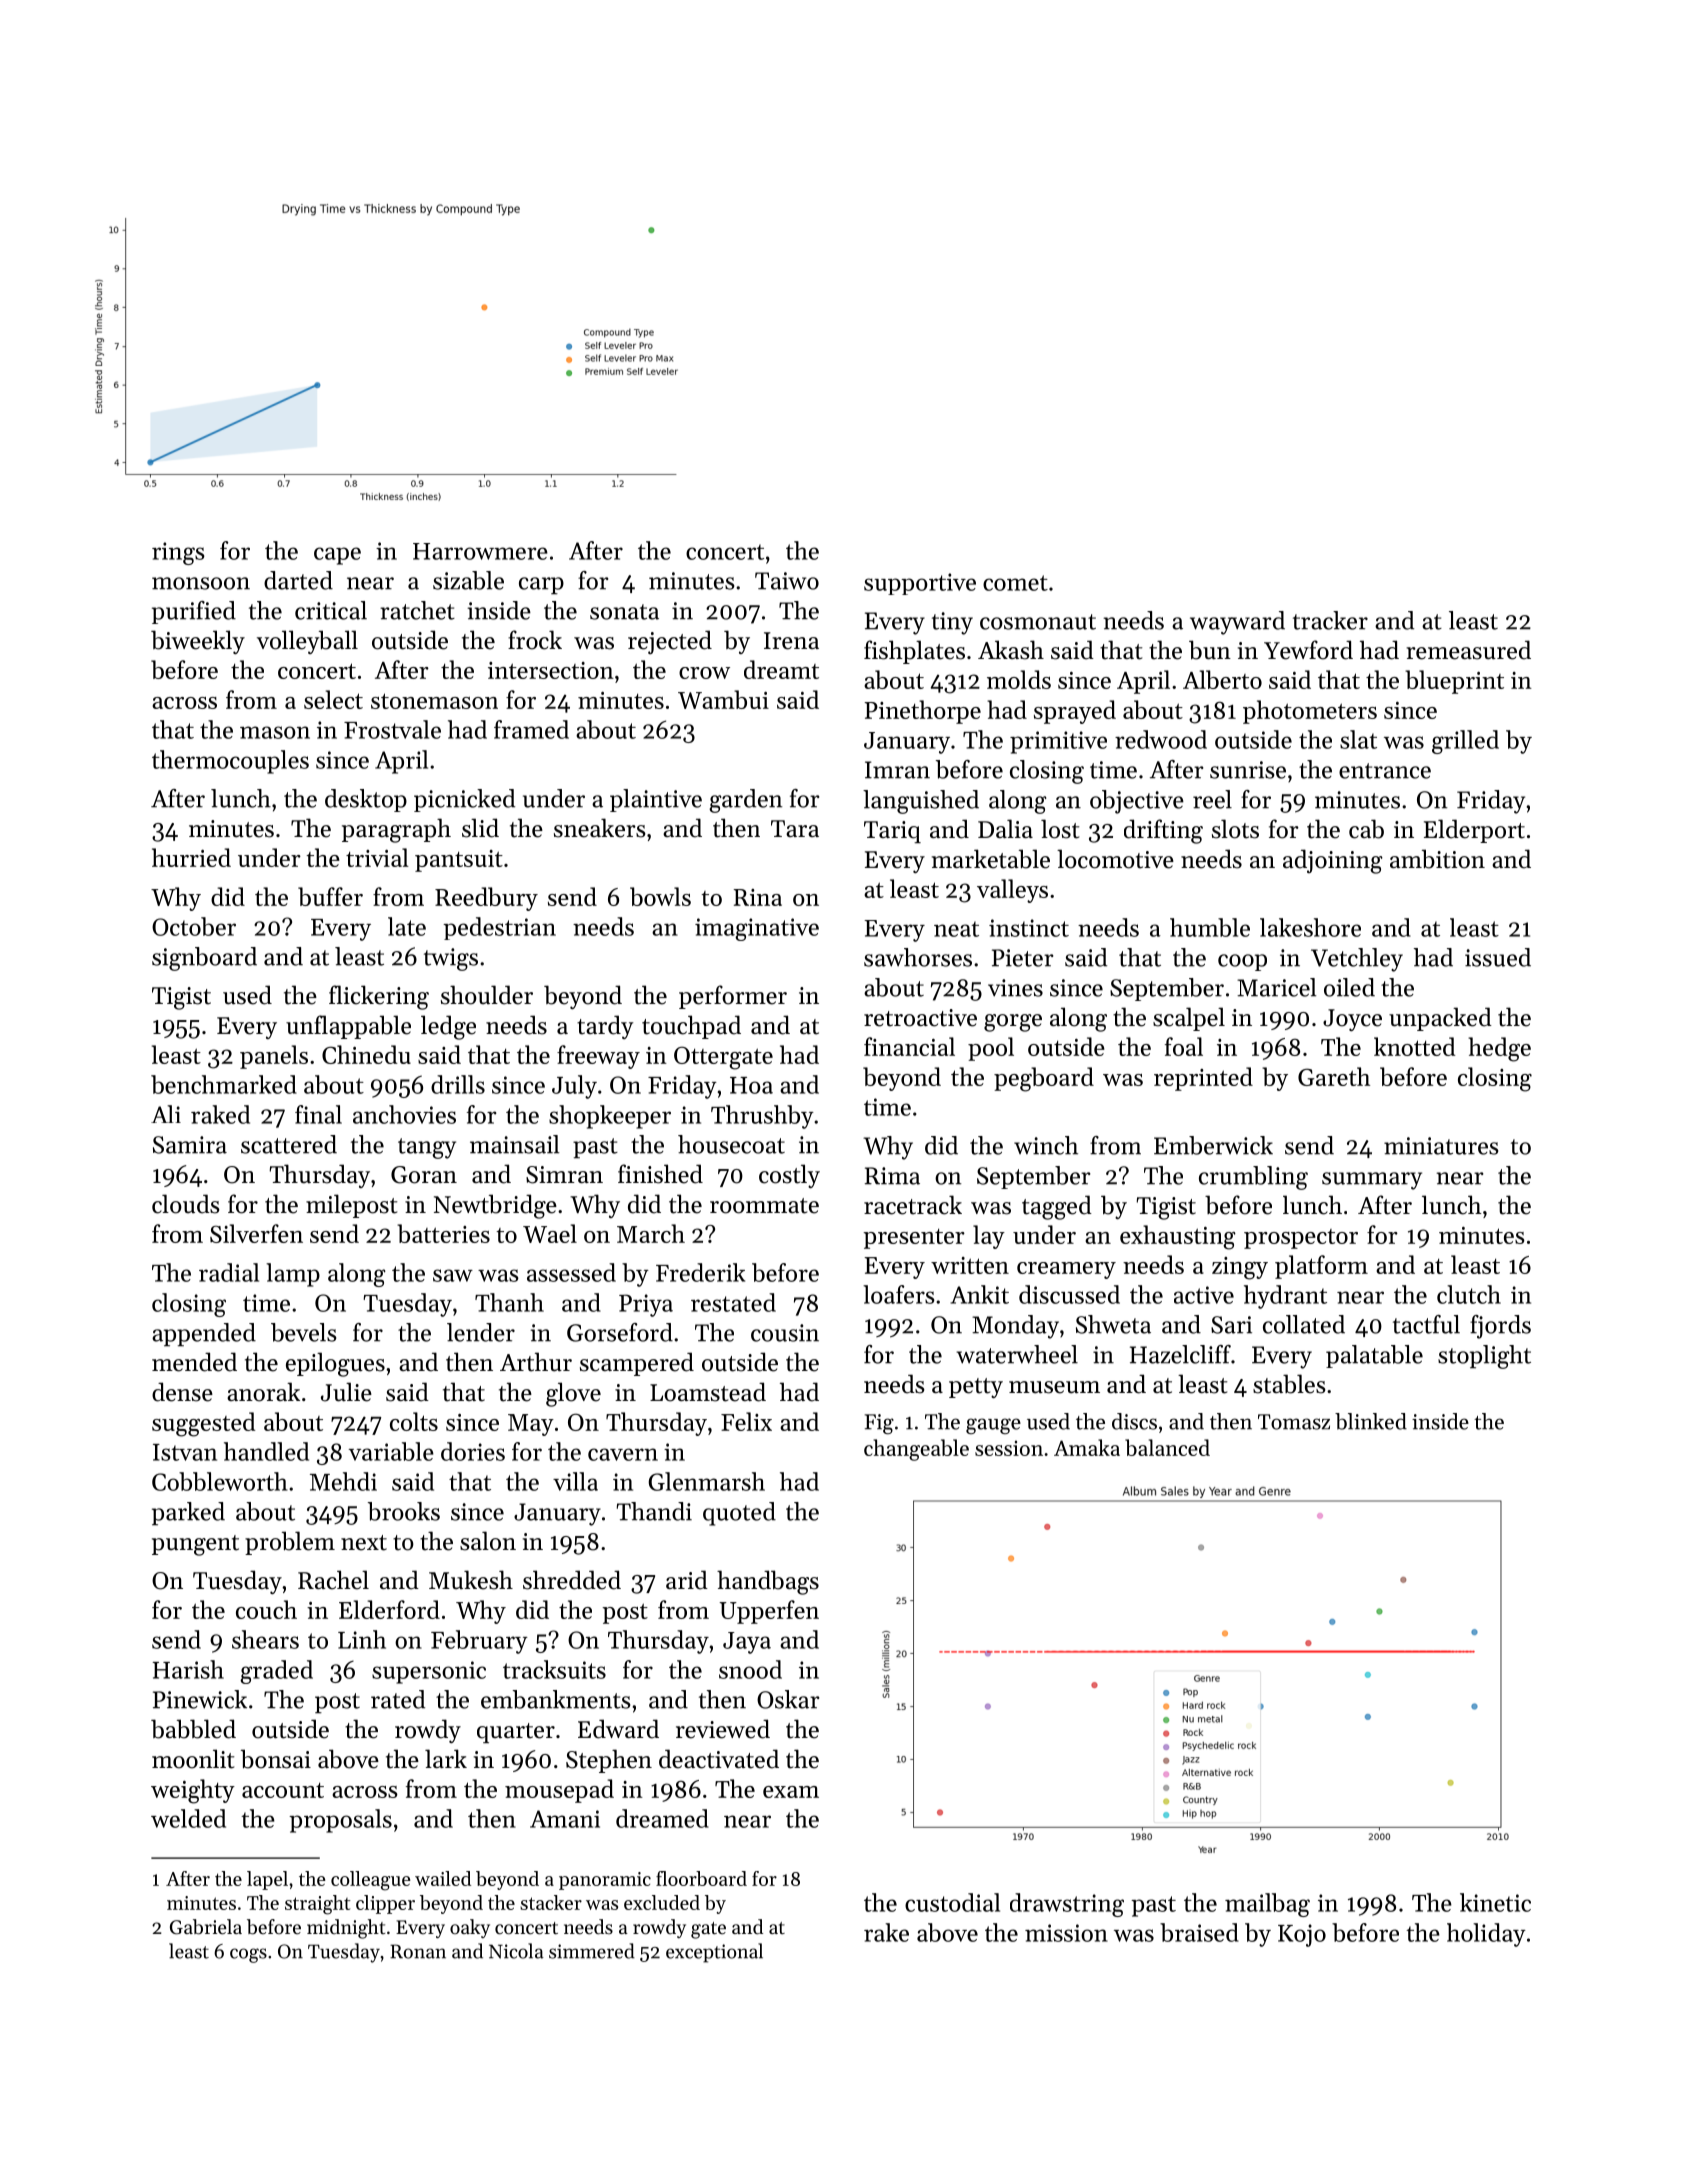  What do you see at coordinates (318, 1114) in the screenshot?
I see `final` at bounding box center [318, 1114].
